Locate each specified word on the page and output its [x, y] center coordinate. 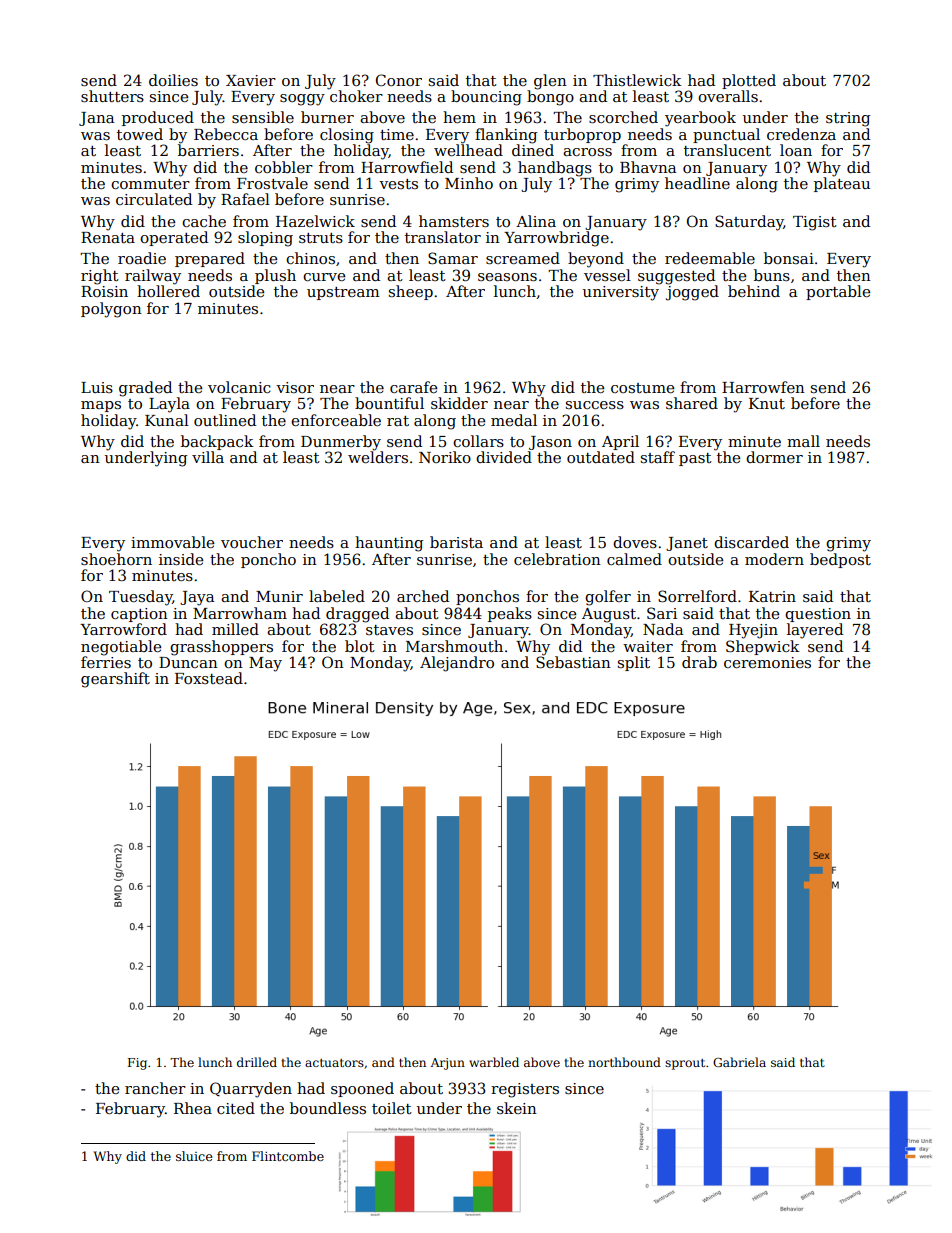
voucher [252, 542]
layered [815, 631]
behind [754, 291]
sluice [194, 1156]
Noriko [445, 457]
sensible [263, 117]
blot [360, 646]
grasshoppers [221, 648]
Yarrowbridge [556, 239]
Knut [767, 403]
